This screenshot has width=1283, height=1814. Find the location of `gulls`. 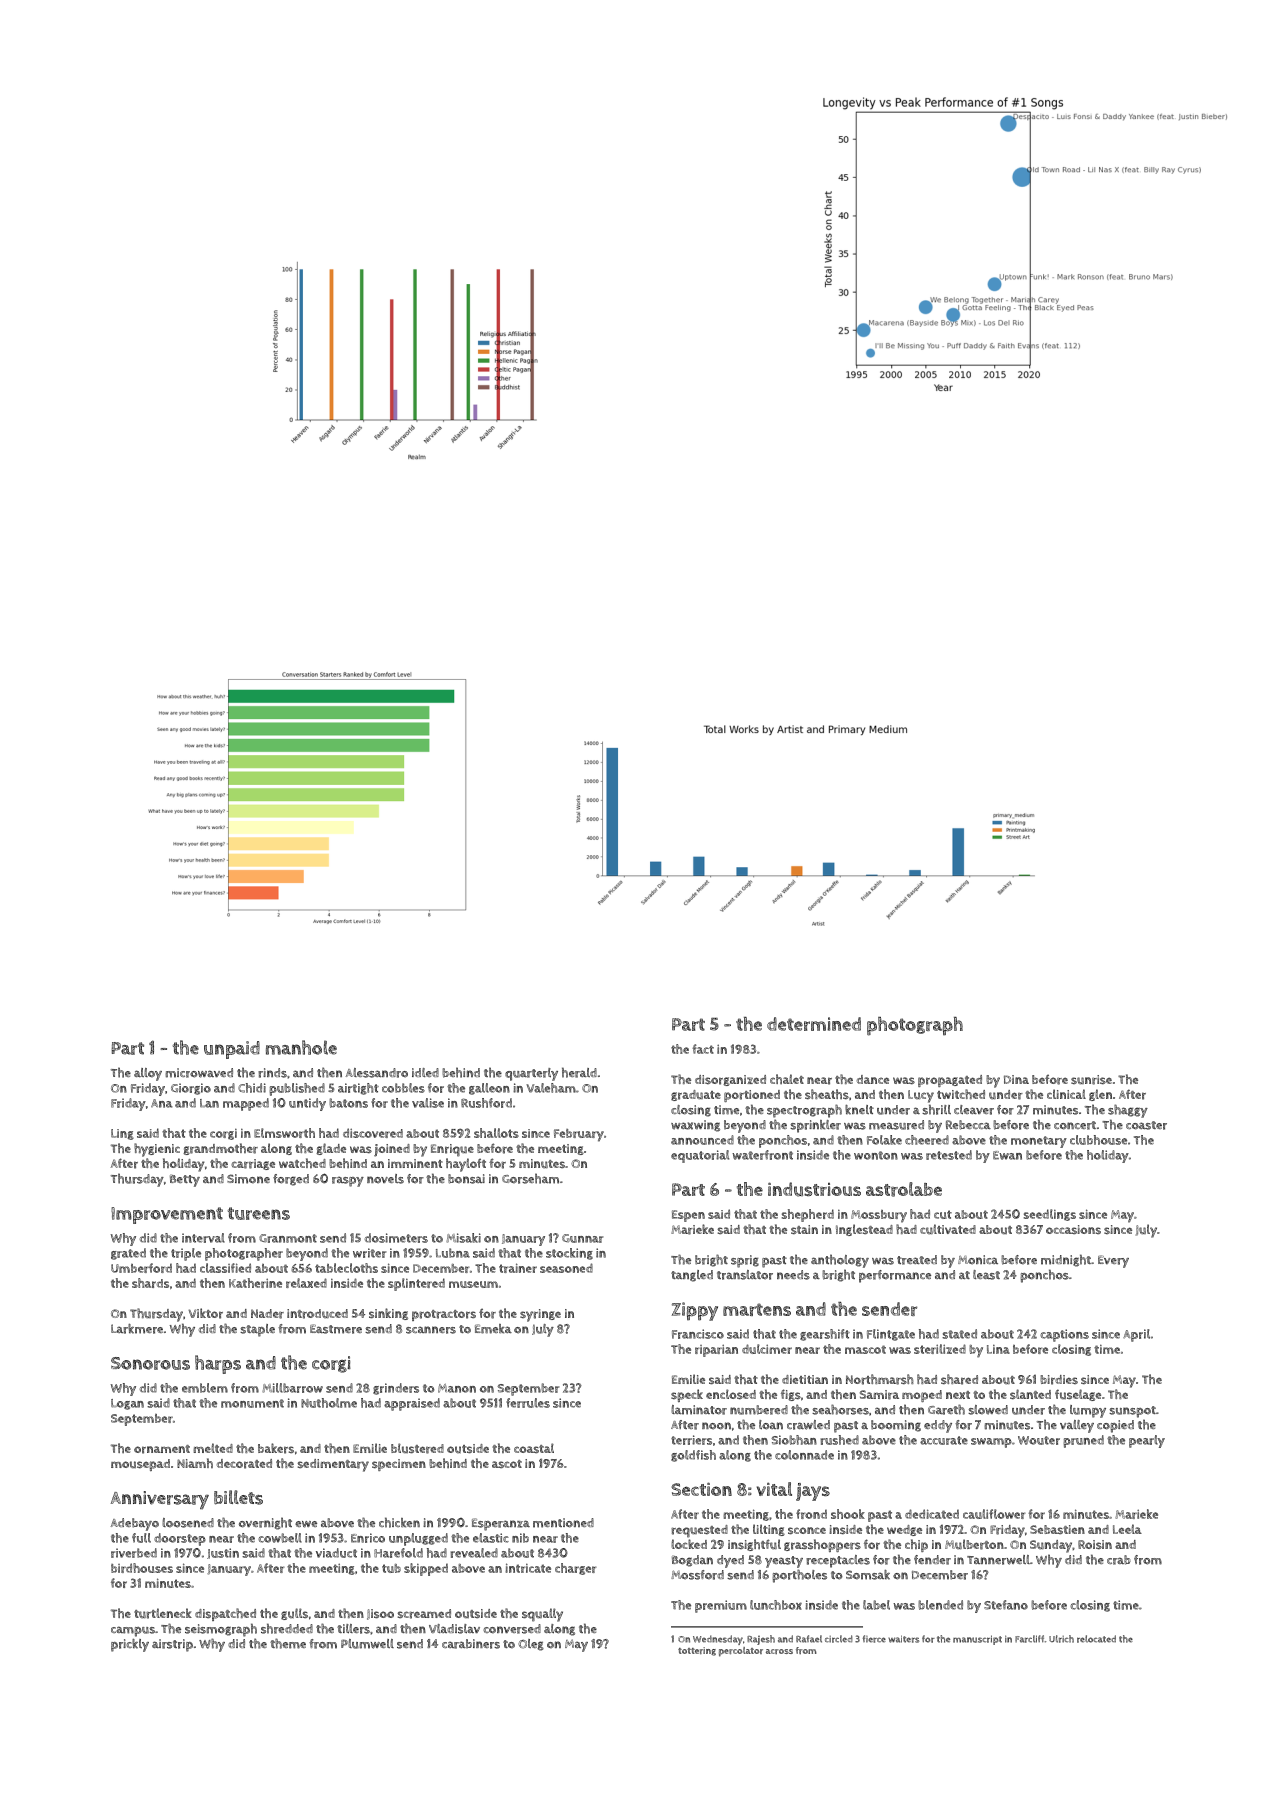

gulls is located at coordinates (294, 1614).
